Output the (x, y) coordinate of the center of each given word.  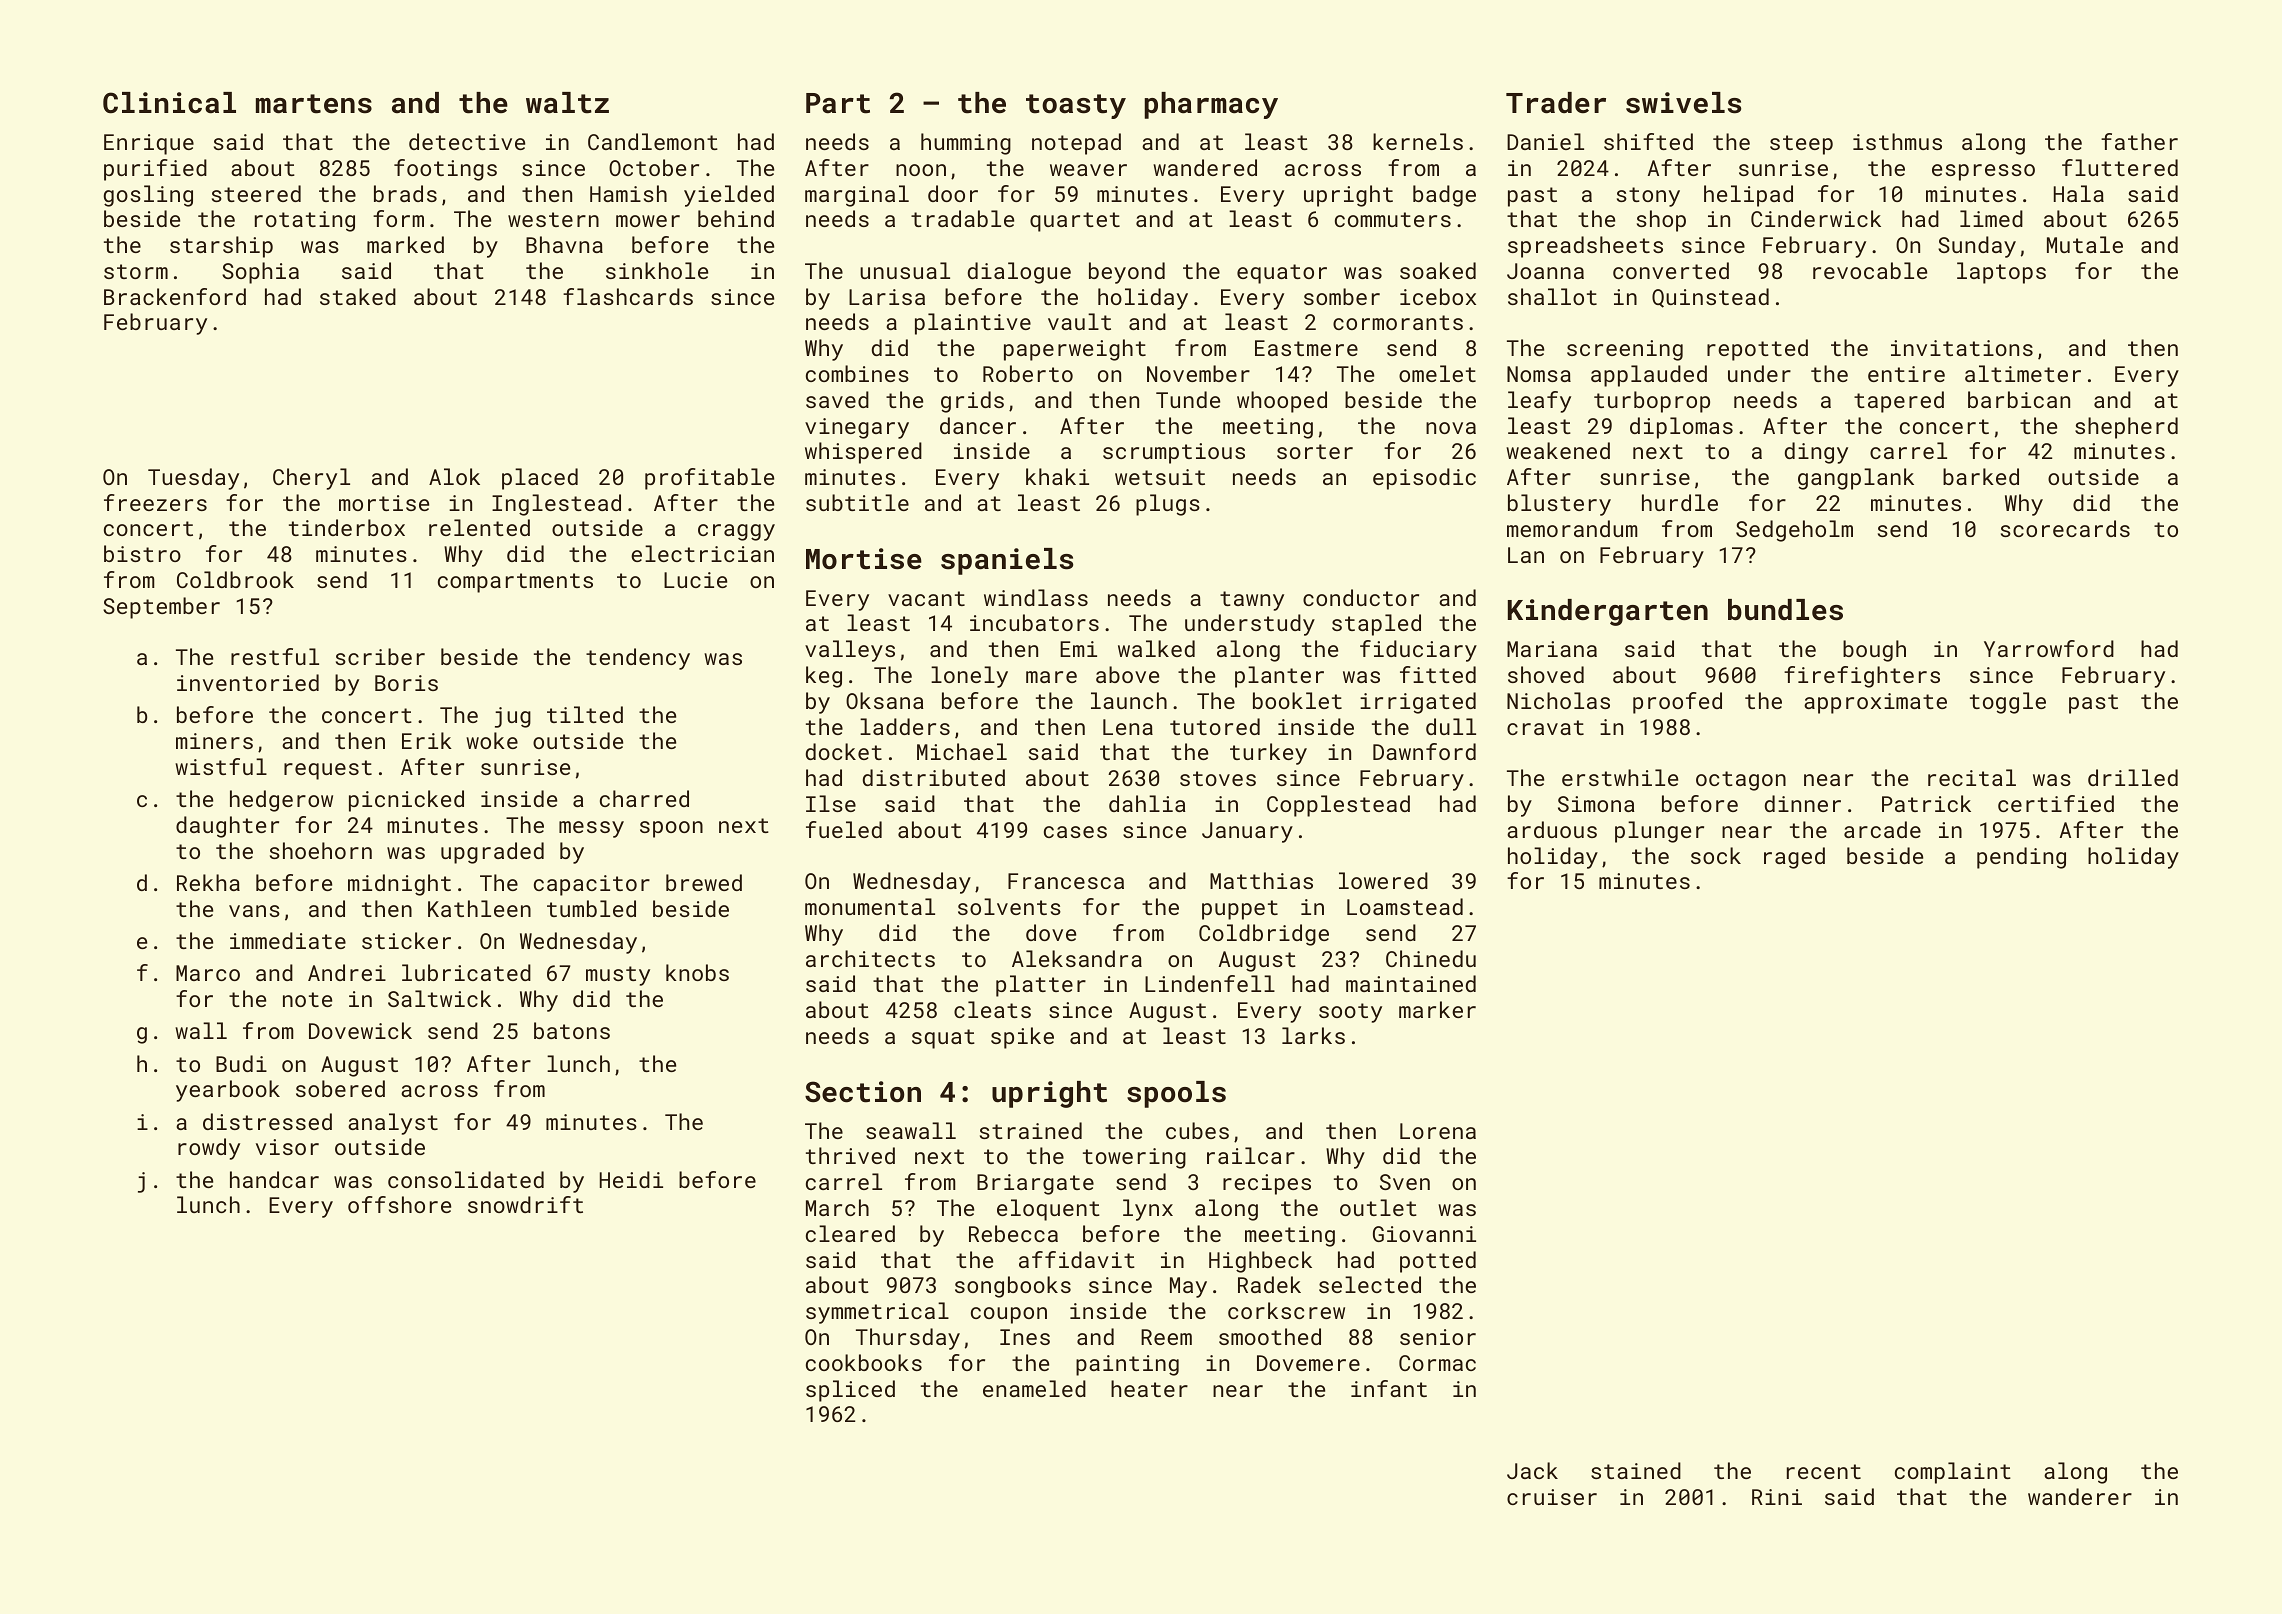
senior (1438, 1337)
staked (358, 296)
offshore (399, 1204)
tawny (1252, 601)
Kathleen (479, 908)
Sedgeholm (1794, 531)
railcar (1251, 1155)
